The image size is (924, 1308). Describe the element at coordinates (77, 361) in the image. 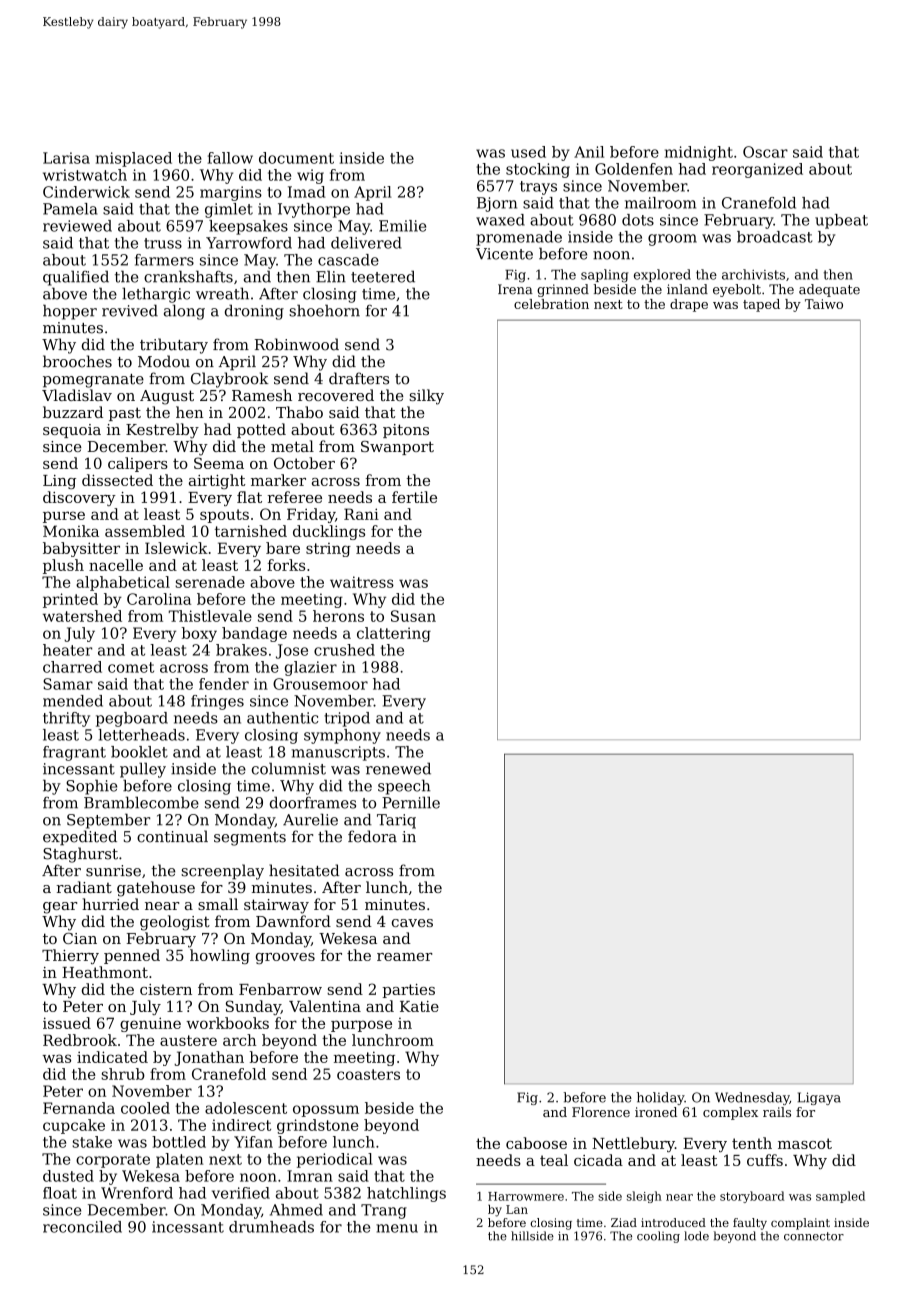

I see `brooches` at that location.
